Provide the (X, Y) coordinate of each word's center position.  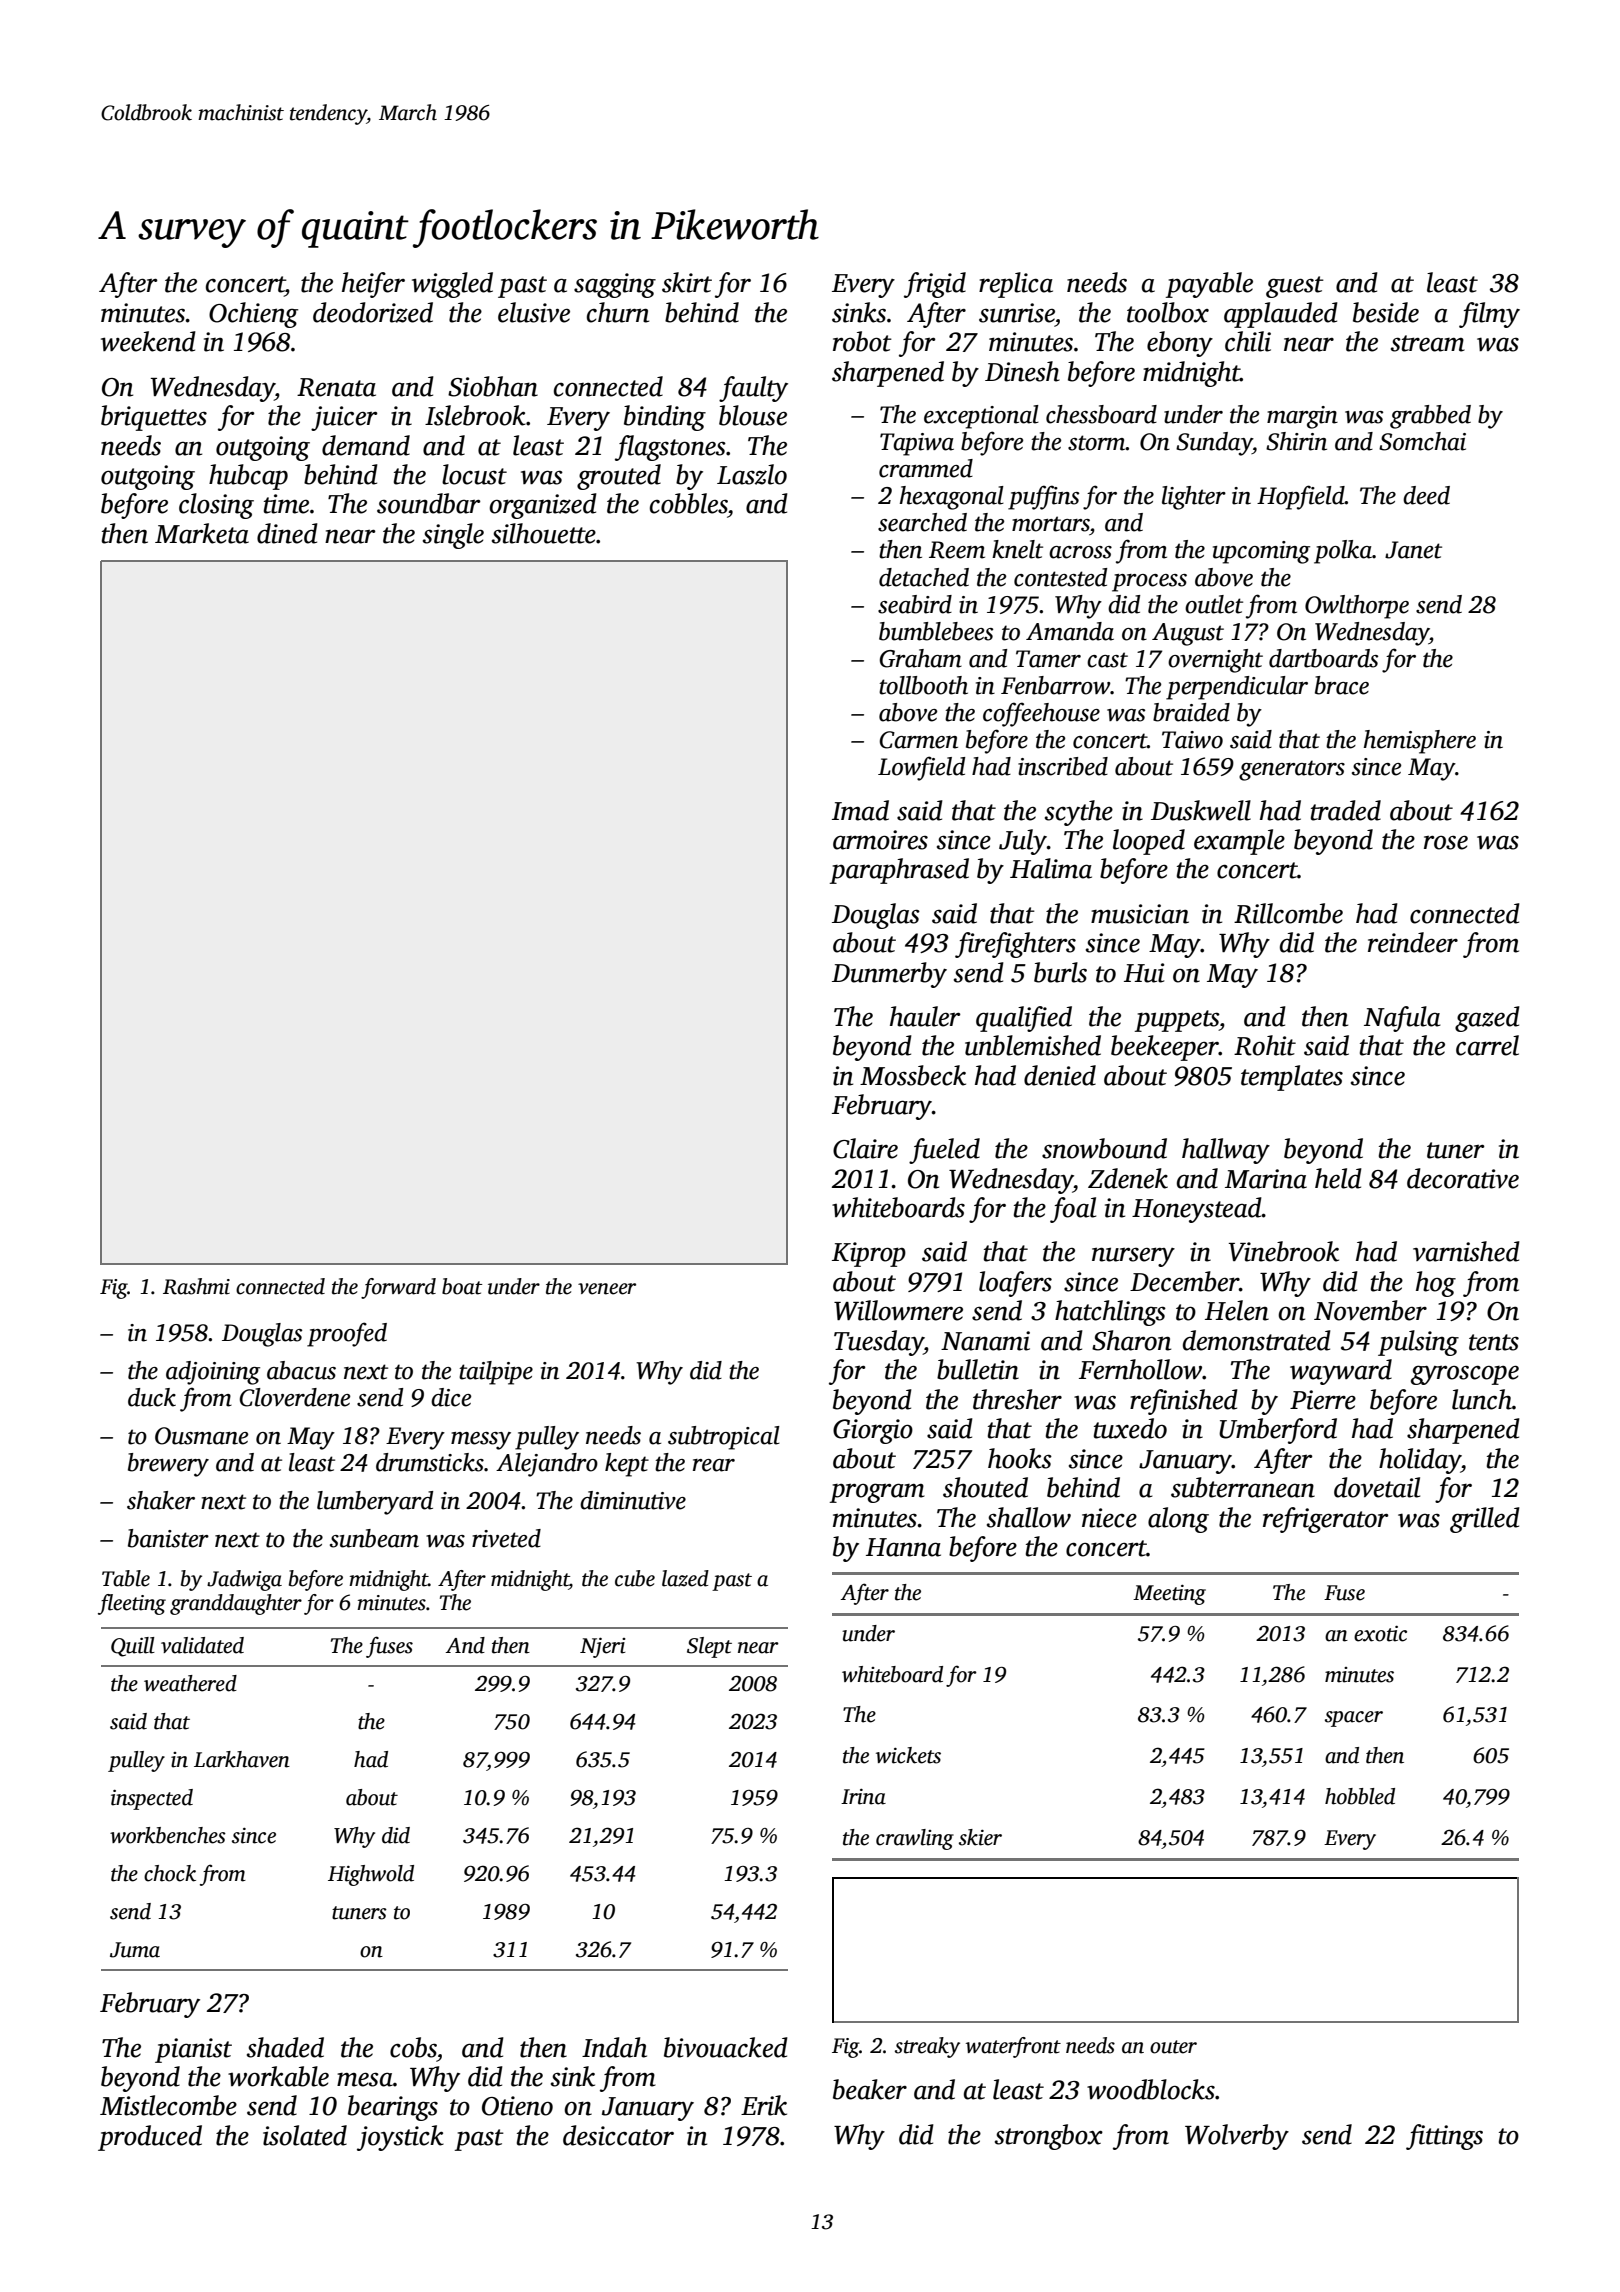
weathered (190, 1683)
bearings (393, 2108)
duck (152, 1397)
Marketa (202, 533)
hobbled (1360, 1796)
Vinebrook (1284, 1251)
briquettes (154, 418)
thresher (1017, 1399)
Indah (614, 2047)
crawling (915, 1839)
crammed (926, 468)
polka (1343, 552)
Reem (957, 550)
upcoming (1261, 552)
